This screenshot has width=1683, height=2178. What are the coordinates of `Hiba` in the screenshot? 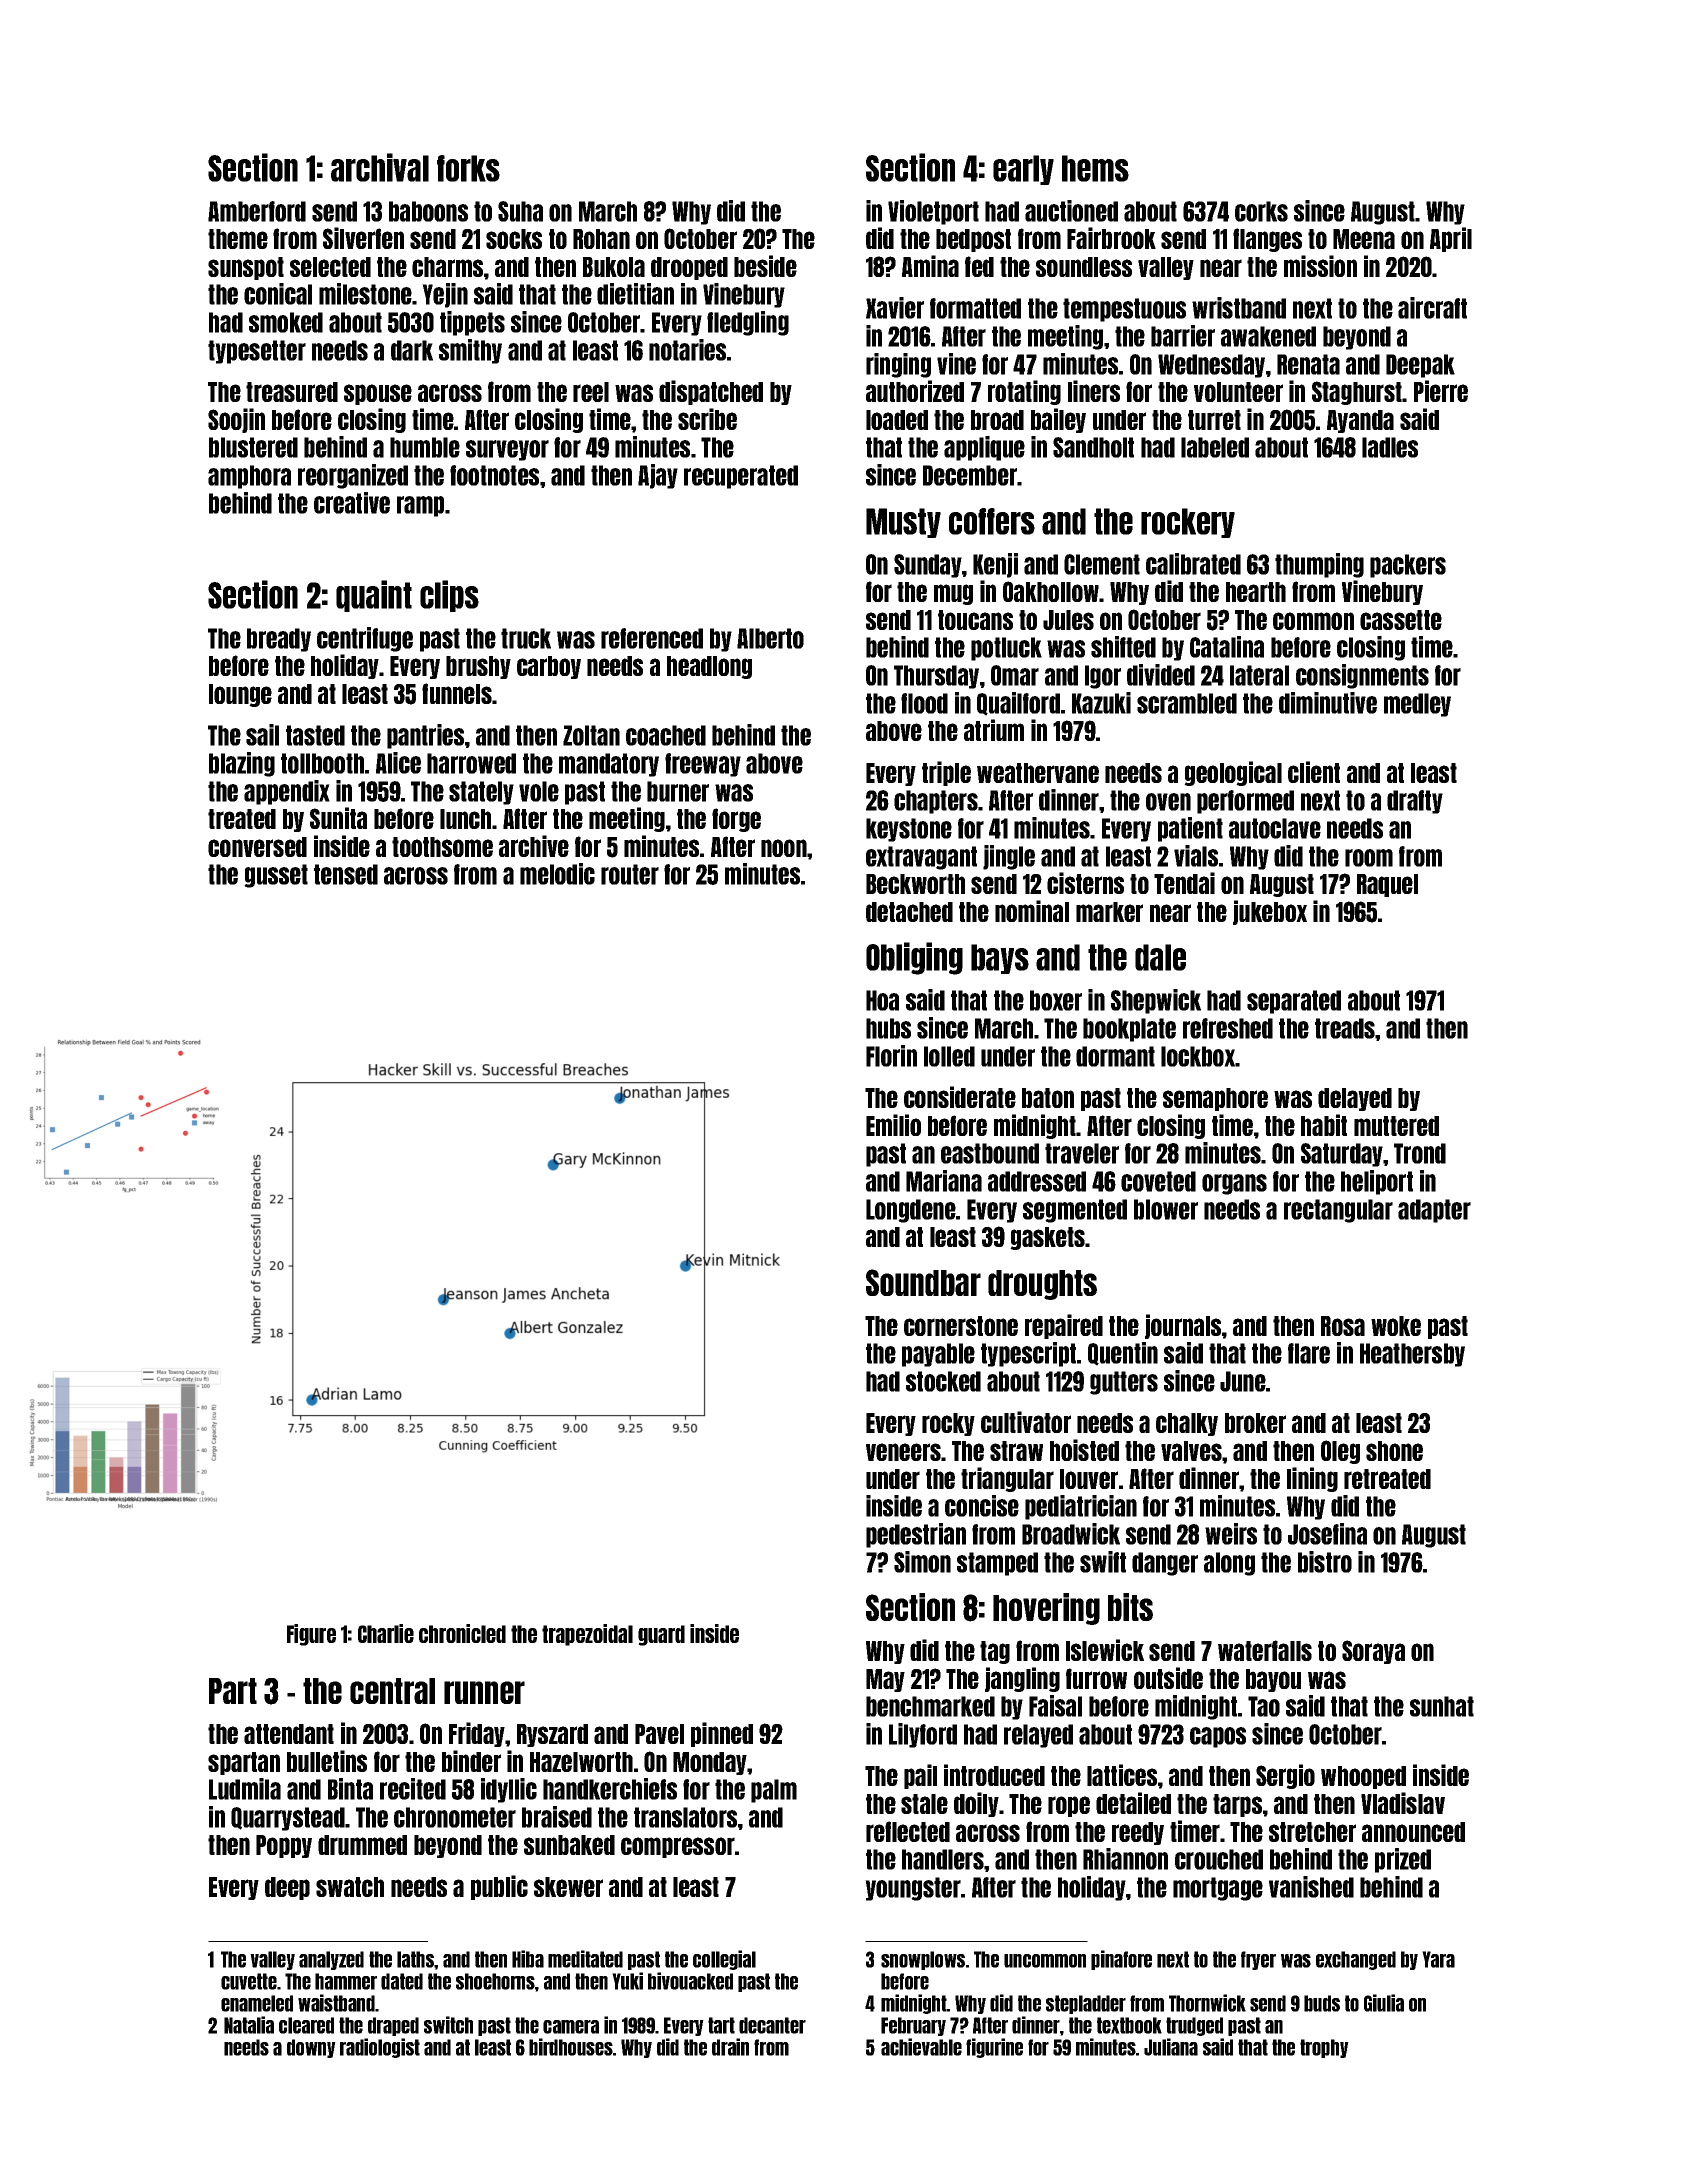 It's located at (528, 1959).
